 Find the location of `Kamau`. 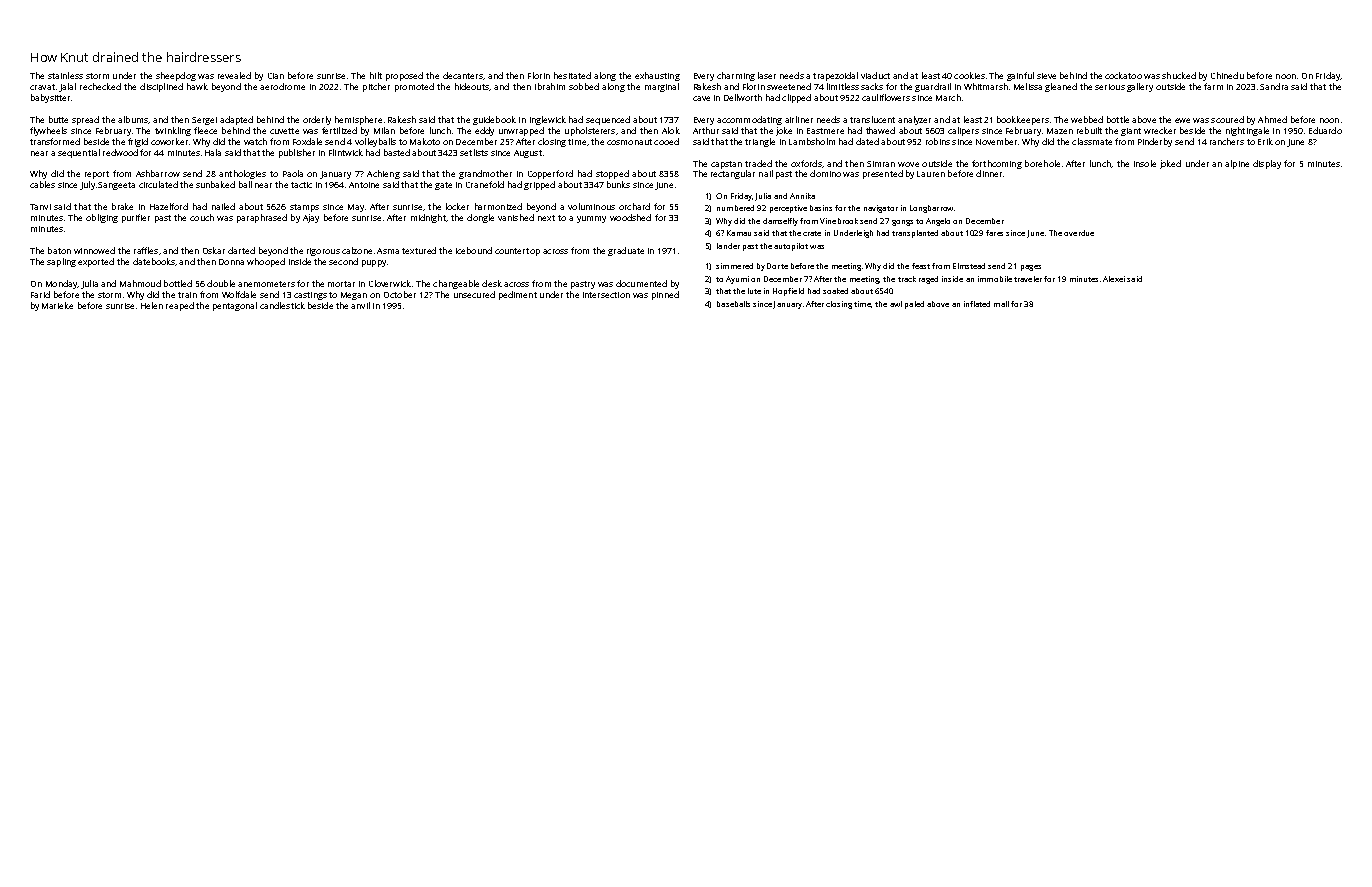

Kamau is located at coordinates (739, 233).
